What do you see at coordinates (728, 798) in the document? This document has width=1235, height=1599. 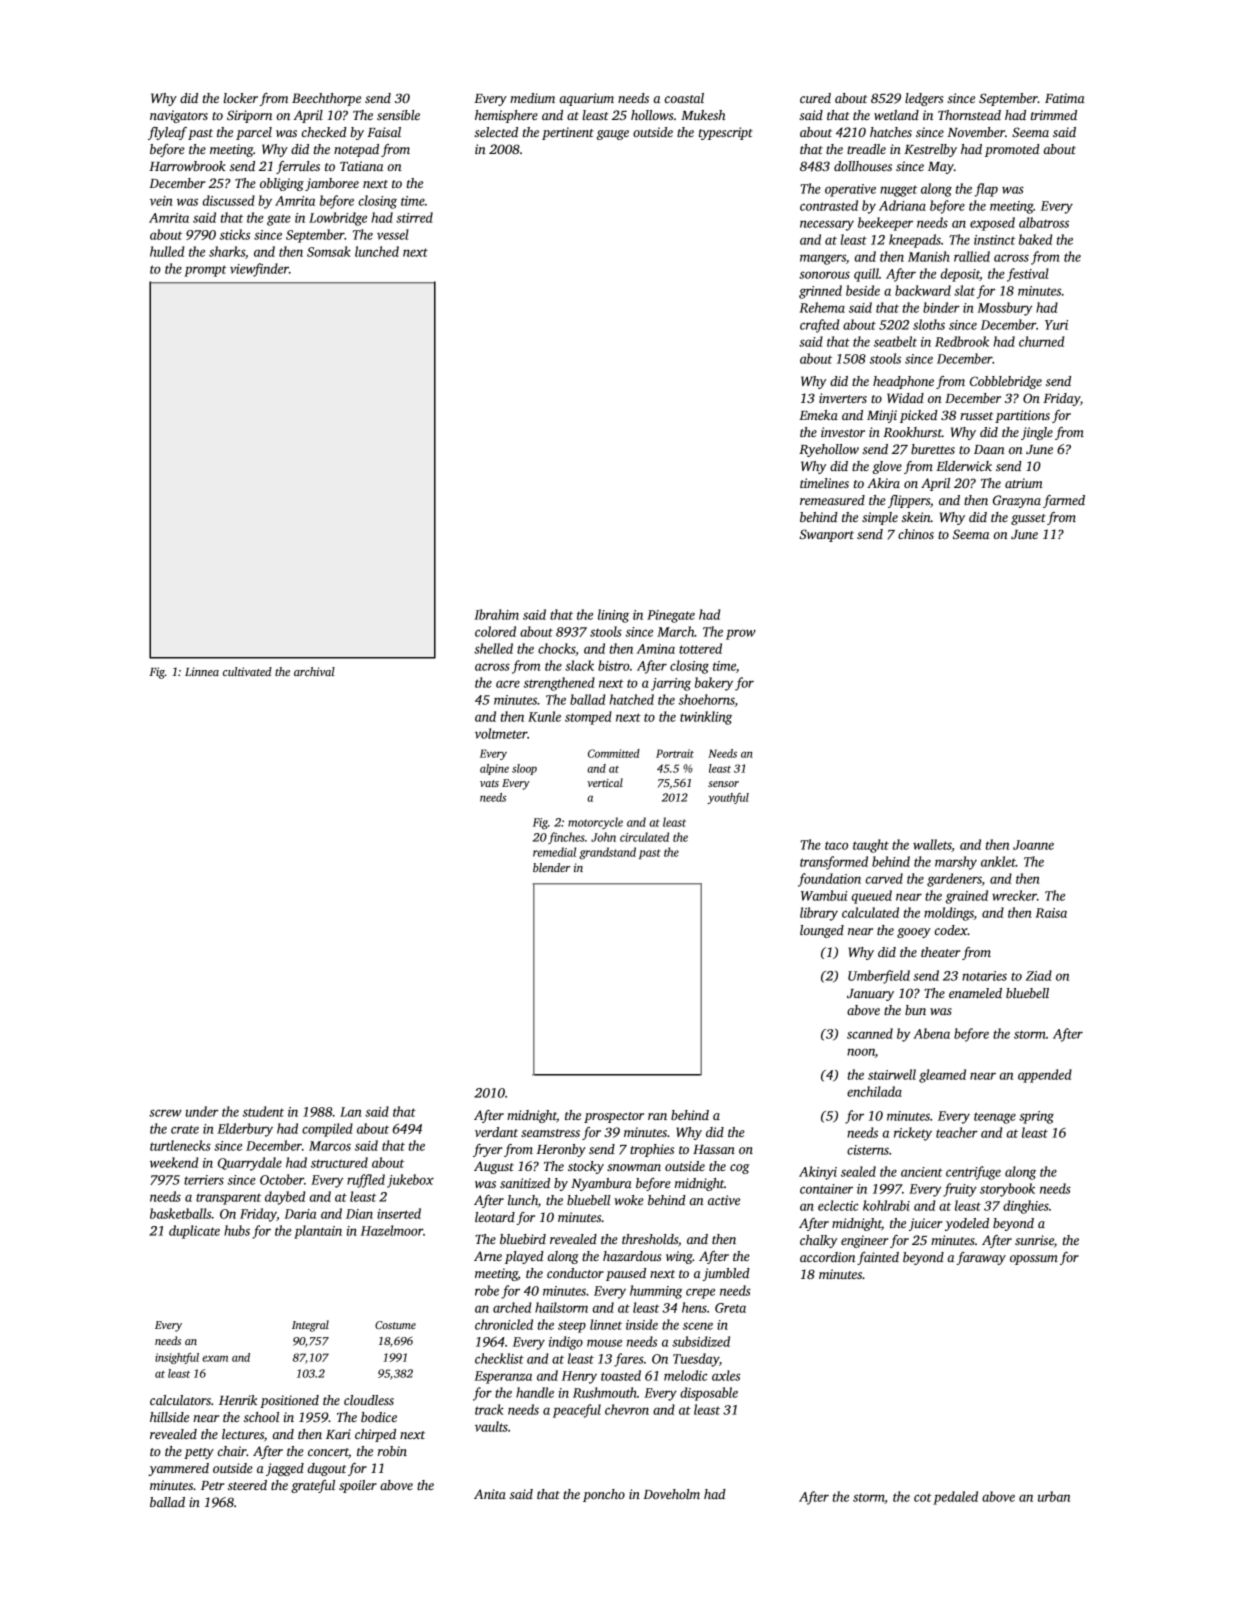 I see `youthful` at bounding box center [728, 798].
